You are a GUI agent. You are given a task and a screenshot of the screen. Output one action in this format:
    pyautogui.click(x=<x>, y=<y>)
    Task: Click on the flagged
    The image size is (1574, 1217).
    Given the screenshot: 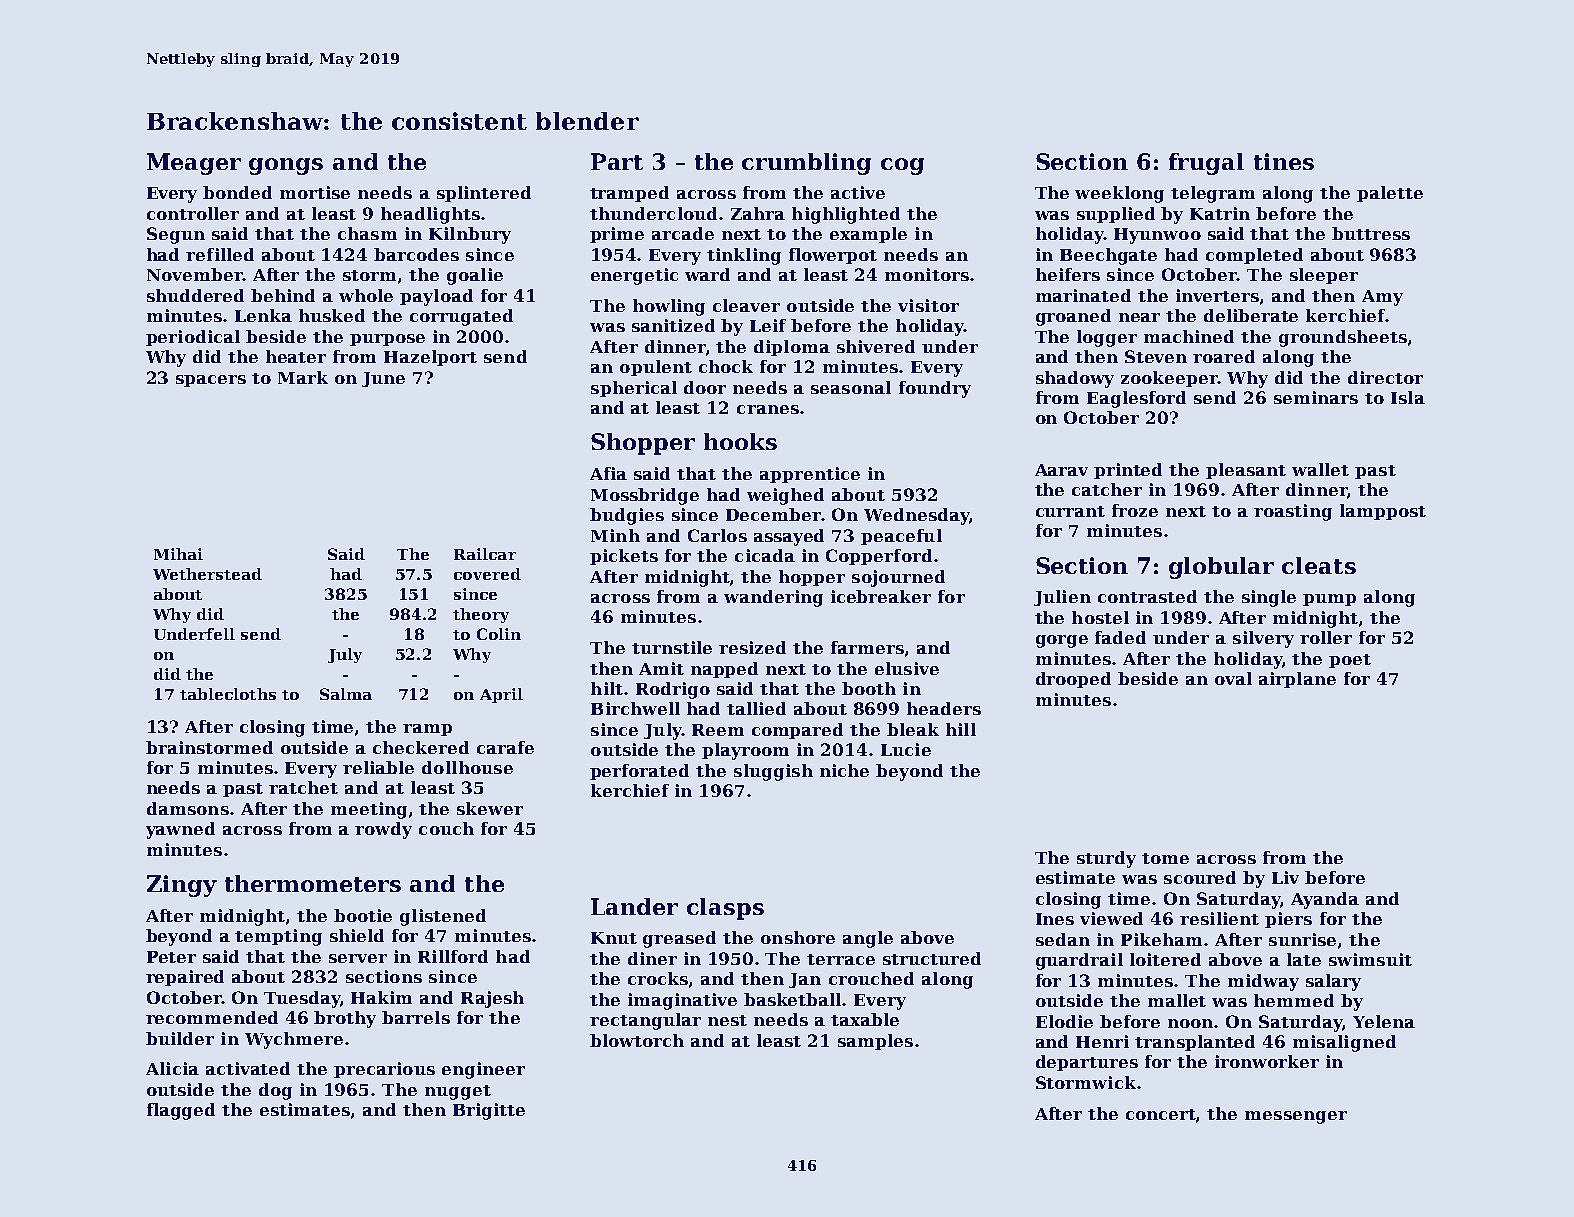 What is the action you would take?
    pyautogui.click(x=181, y=1111)
